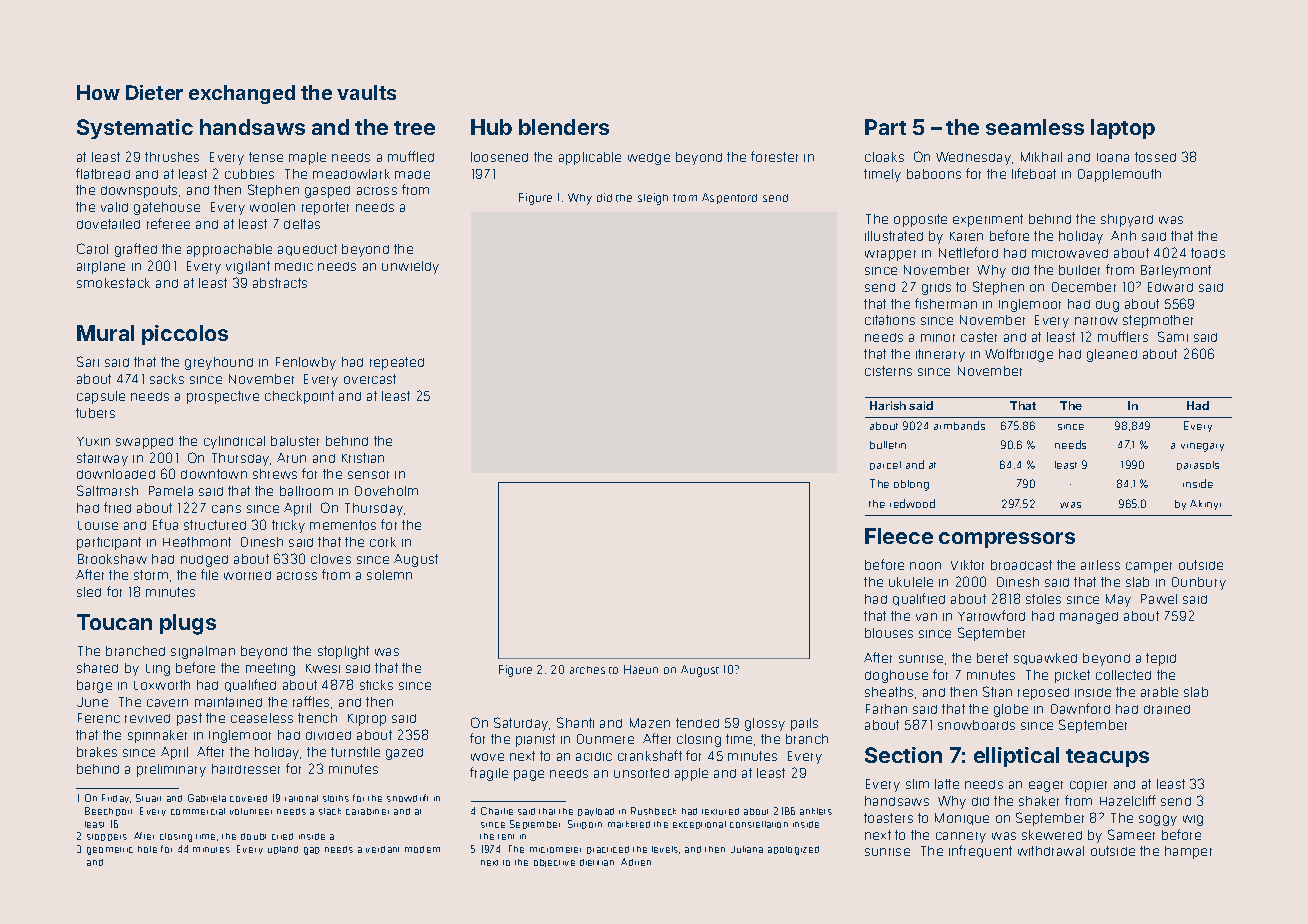 Image resolution: width=1308 pixels, height=924 pixels. What do you see at coordinates (641, 669) in the screenshot?
I see `Haeun` at bounding box center [641, 669].
